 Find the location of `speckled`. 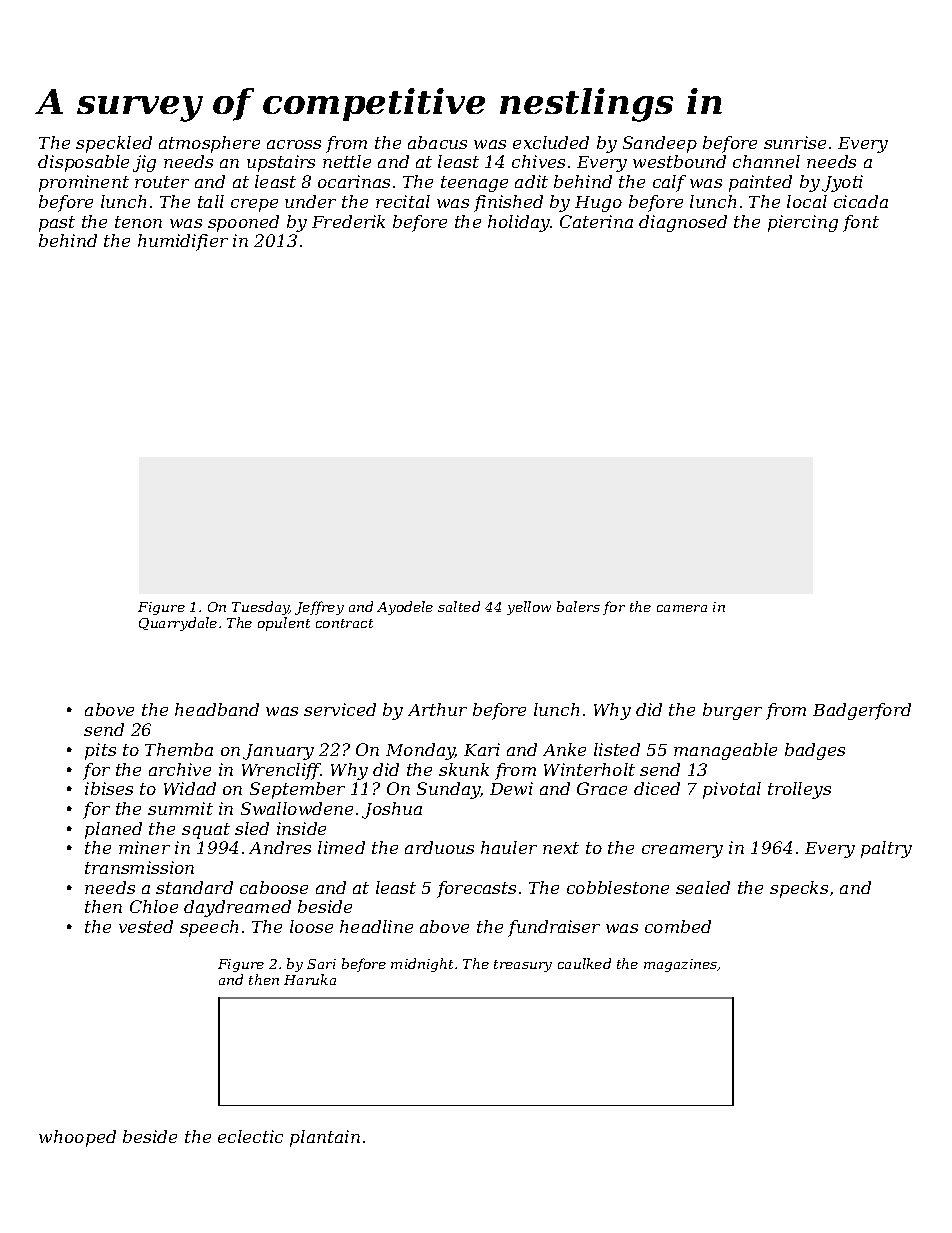

speckled is located at coordinates (114, 144).
